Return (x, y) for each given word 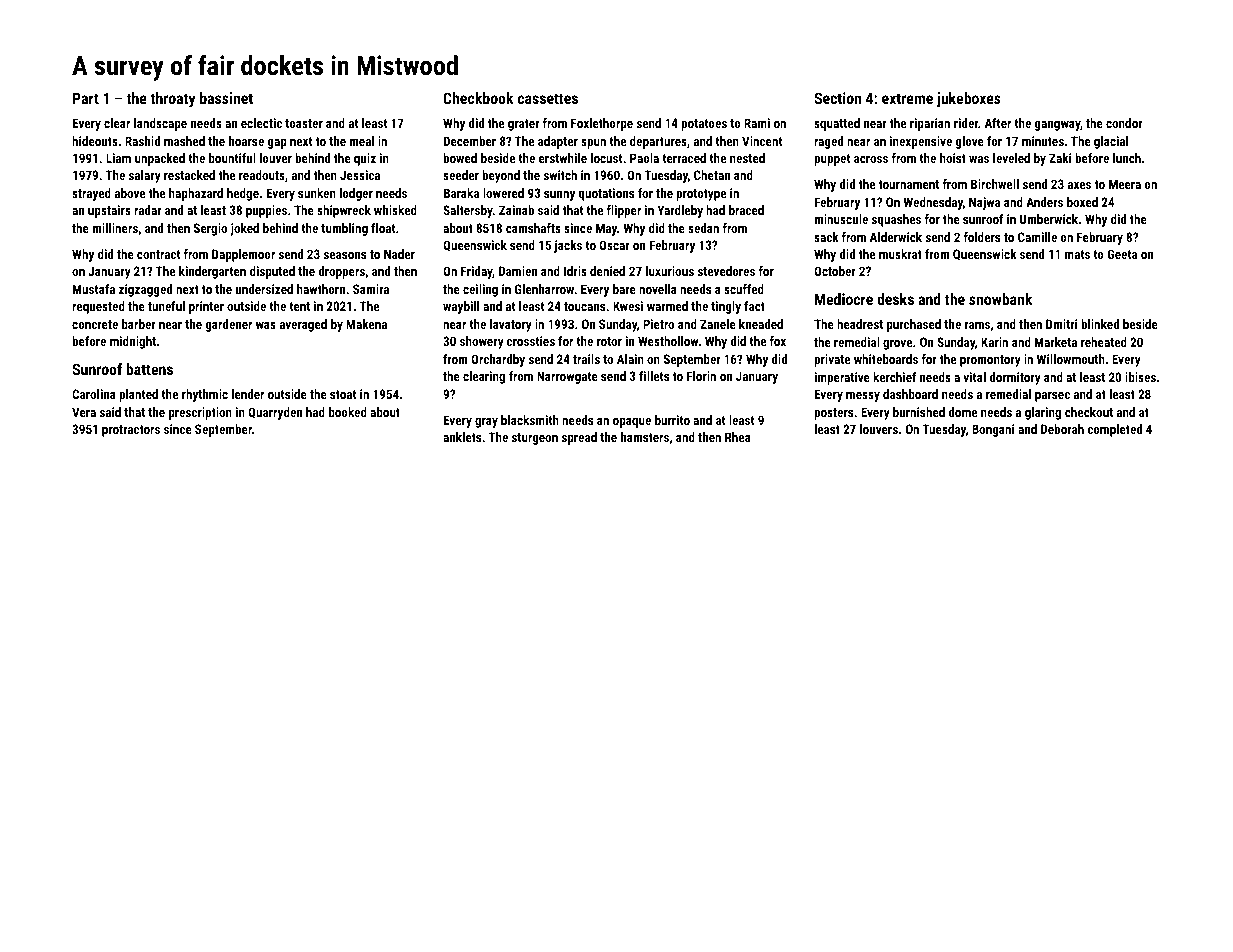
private (832, 360)
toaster (304, 123)
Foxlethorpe (602, 124)
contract (158, 254)
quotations (606, 194)
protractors (131, 431)
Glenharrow (545, 289)
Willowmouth (1071, 359)
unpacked (160, 159)
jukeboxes (968, 100)
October (835, 271)
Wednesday (933, 203)
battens (149, 369)
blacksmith (530, 420)
